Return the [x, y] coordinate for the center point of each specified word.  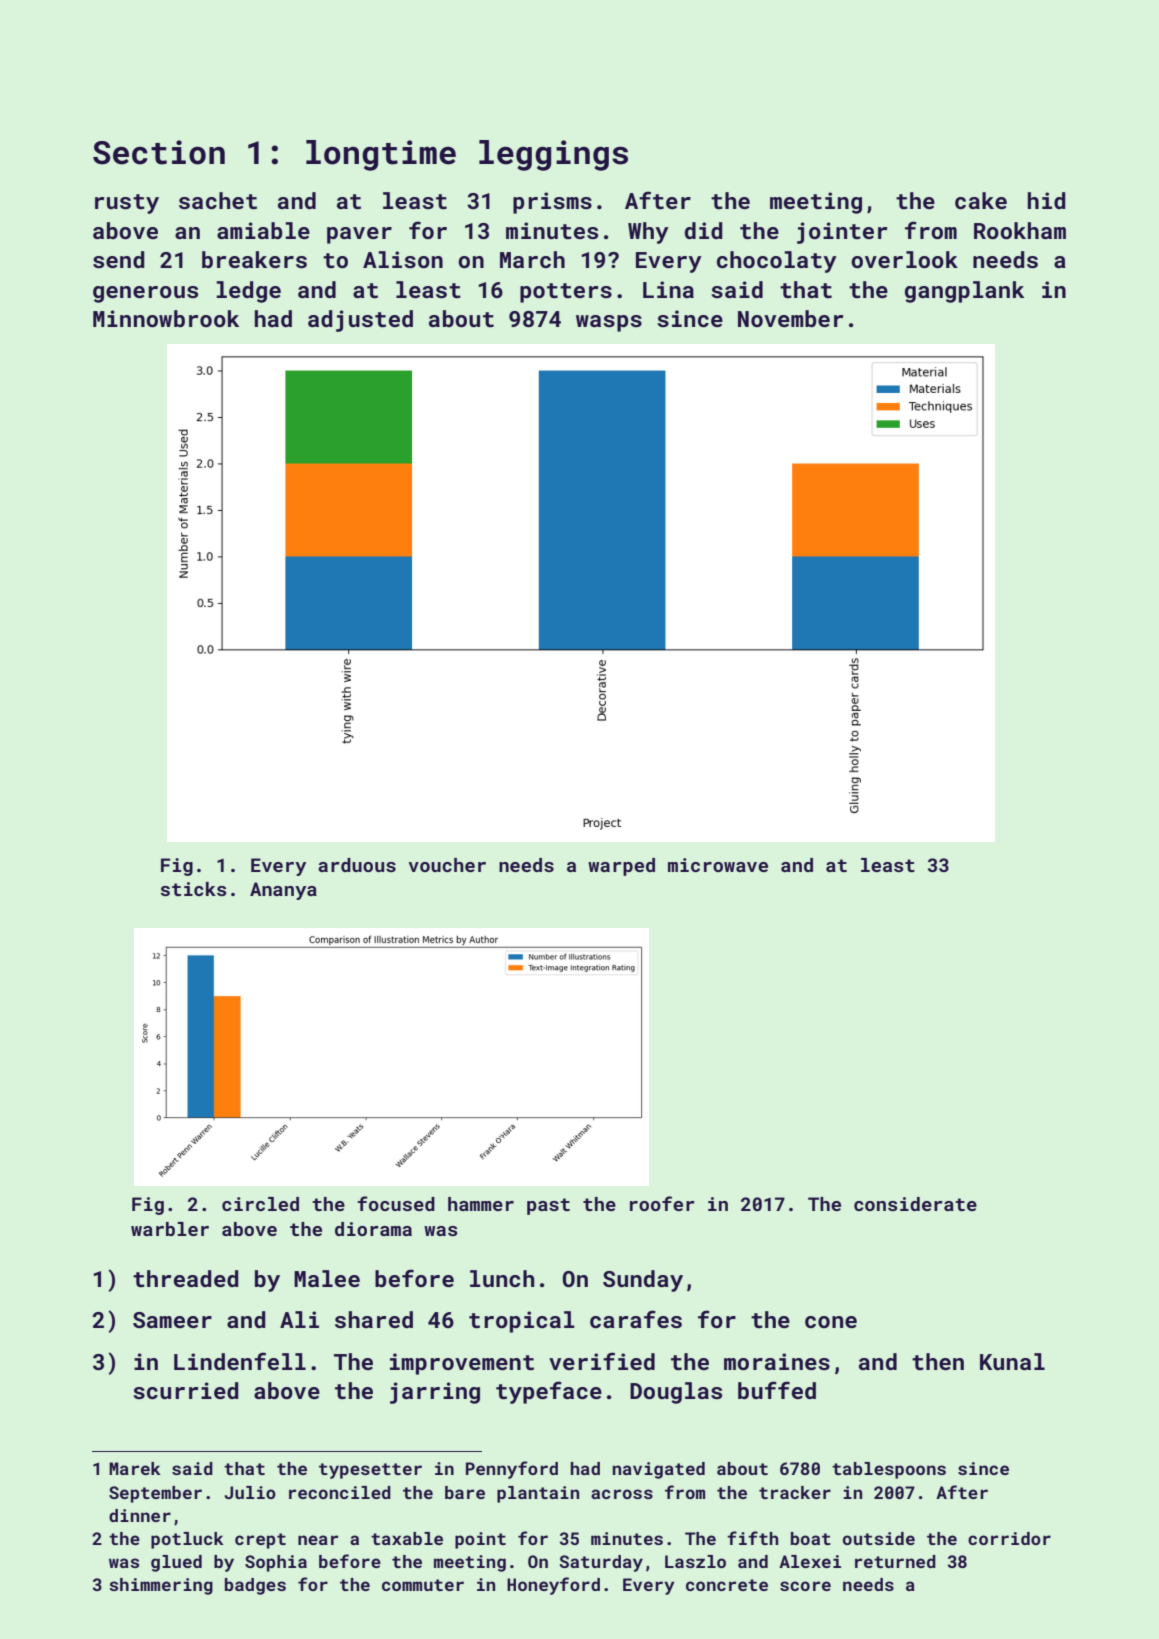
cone [831, 1322]
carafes [636, 1319]
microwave [718, 865]
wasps [609, 323]
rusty [127, 204]
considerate [915, 1204]
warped [621, 867]
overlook [904, 259]
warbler [170, 1229]
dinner [140, 1515]
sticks [193, 889]
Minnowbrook [166, 318]
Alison [403, 259]
